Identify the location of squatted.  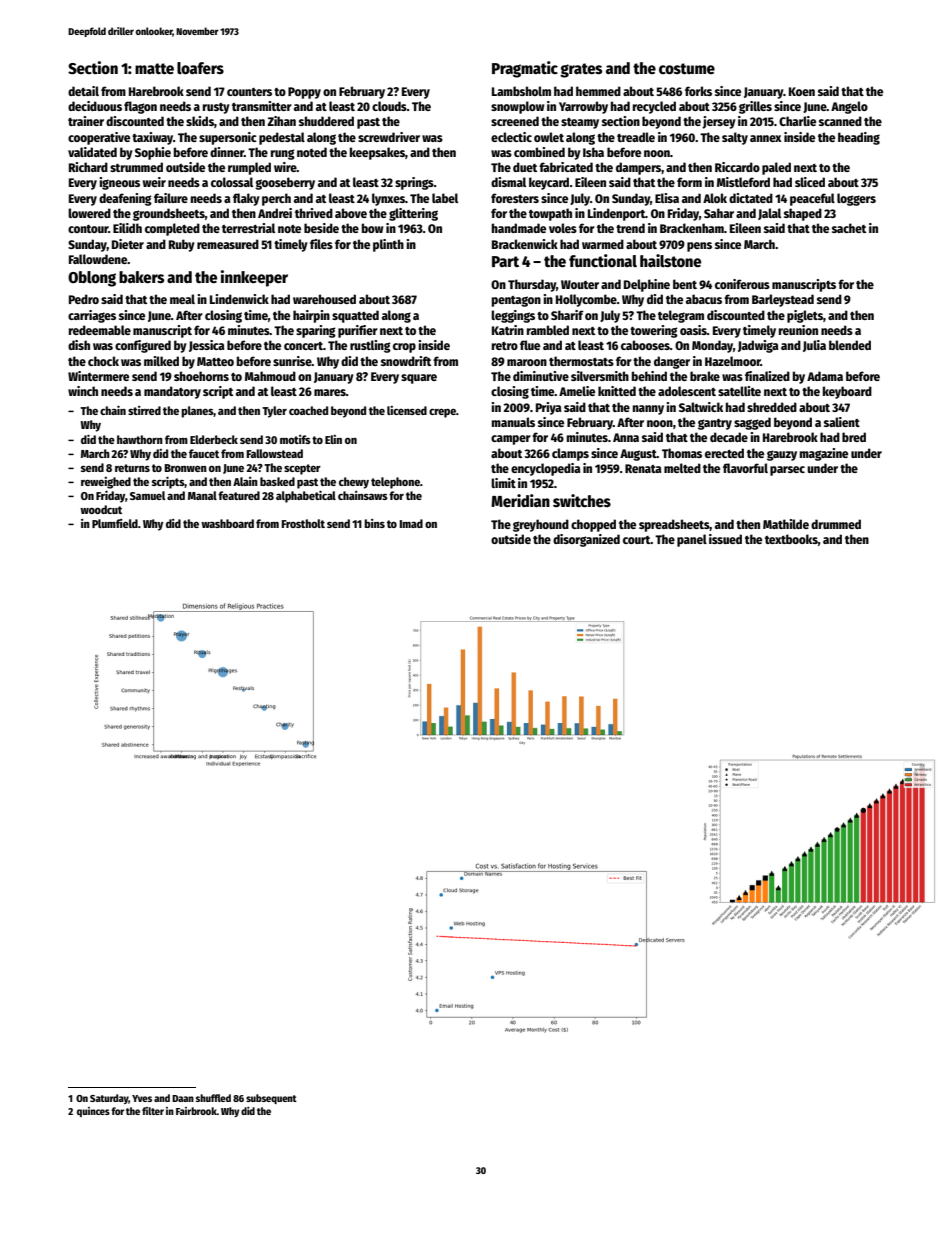
(355, 316).
